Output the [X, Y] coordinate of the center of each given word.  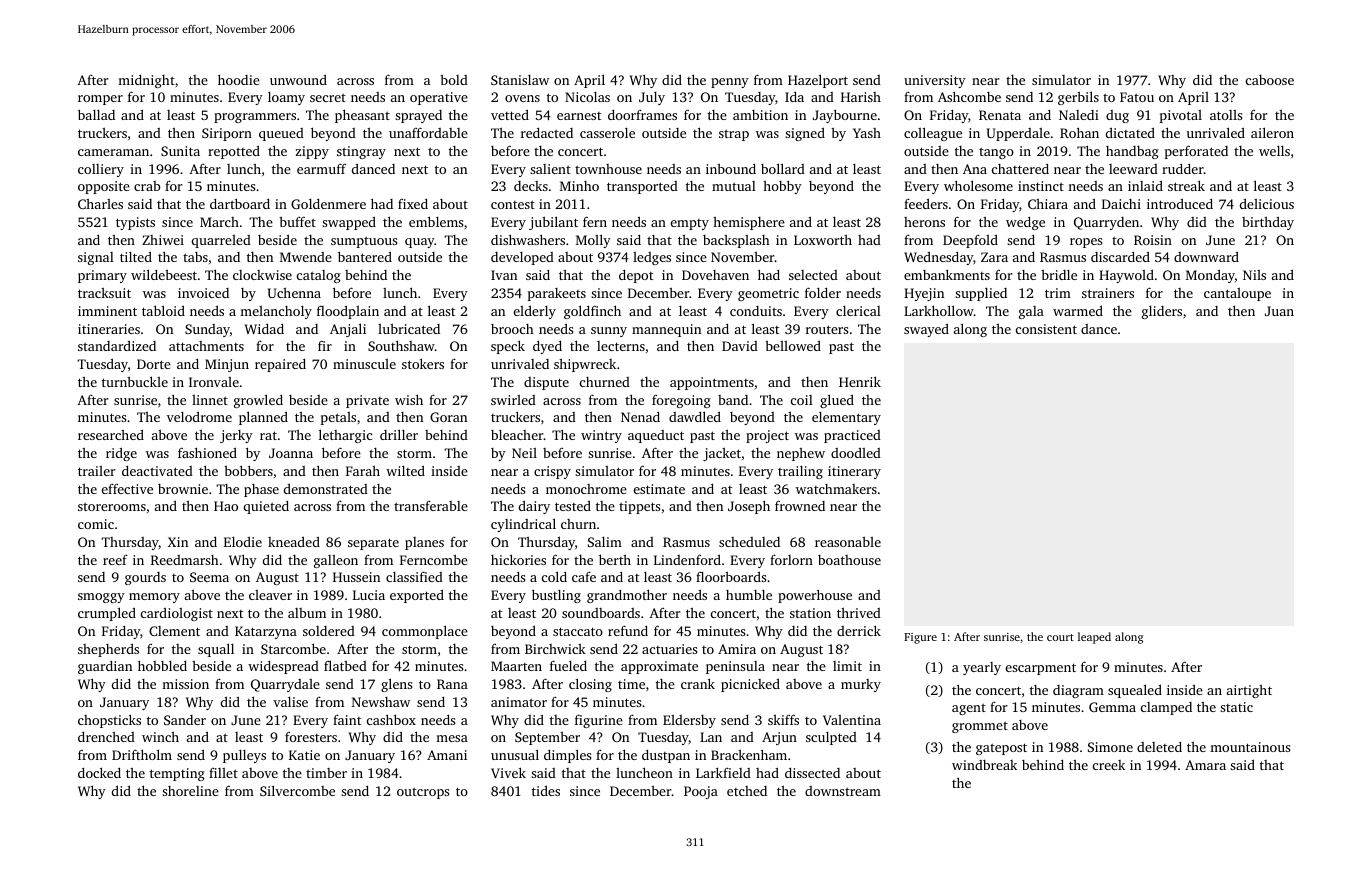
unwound [298, 79]
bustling [556, 596]
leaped [1094, 638]
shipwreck [585, 365]
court [1060, 637]
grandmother [627, 596]
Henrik [860, 381]
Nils [1254, 275]
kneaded [294, 541]
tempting [177, 774]
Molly [593, 241]
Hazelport [818, 81]
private [367, 401]
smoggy [101, 598]
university [935, 81]
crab [147, 186]
